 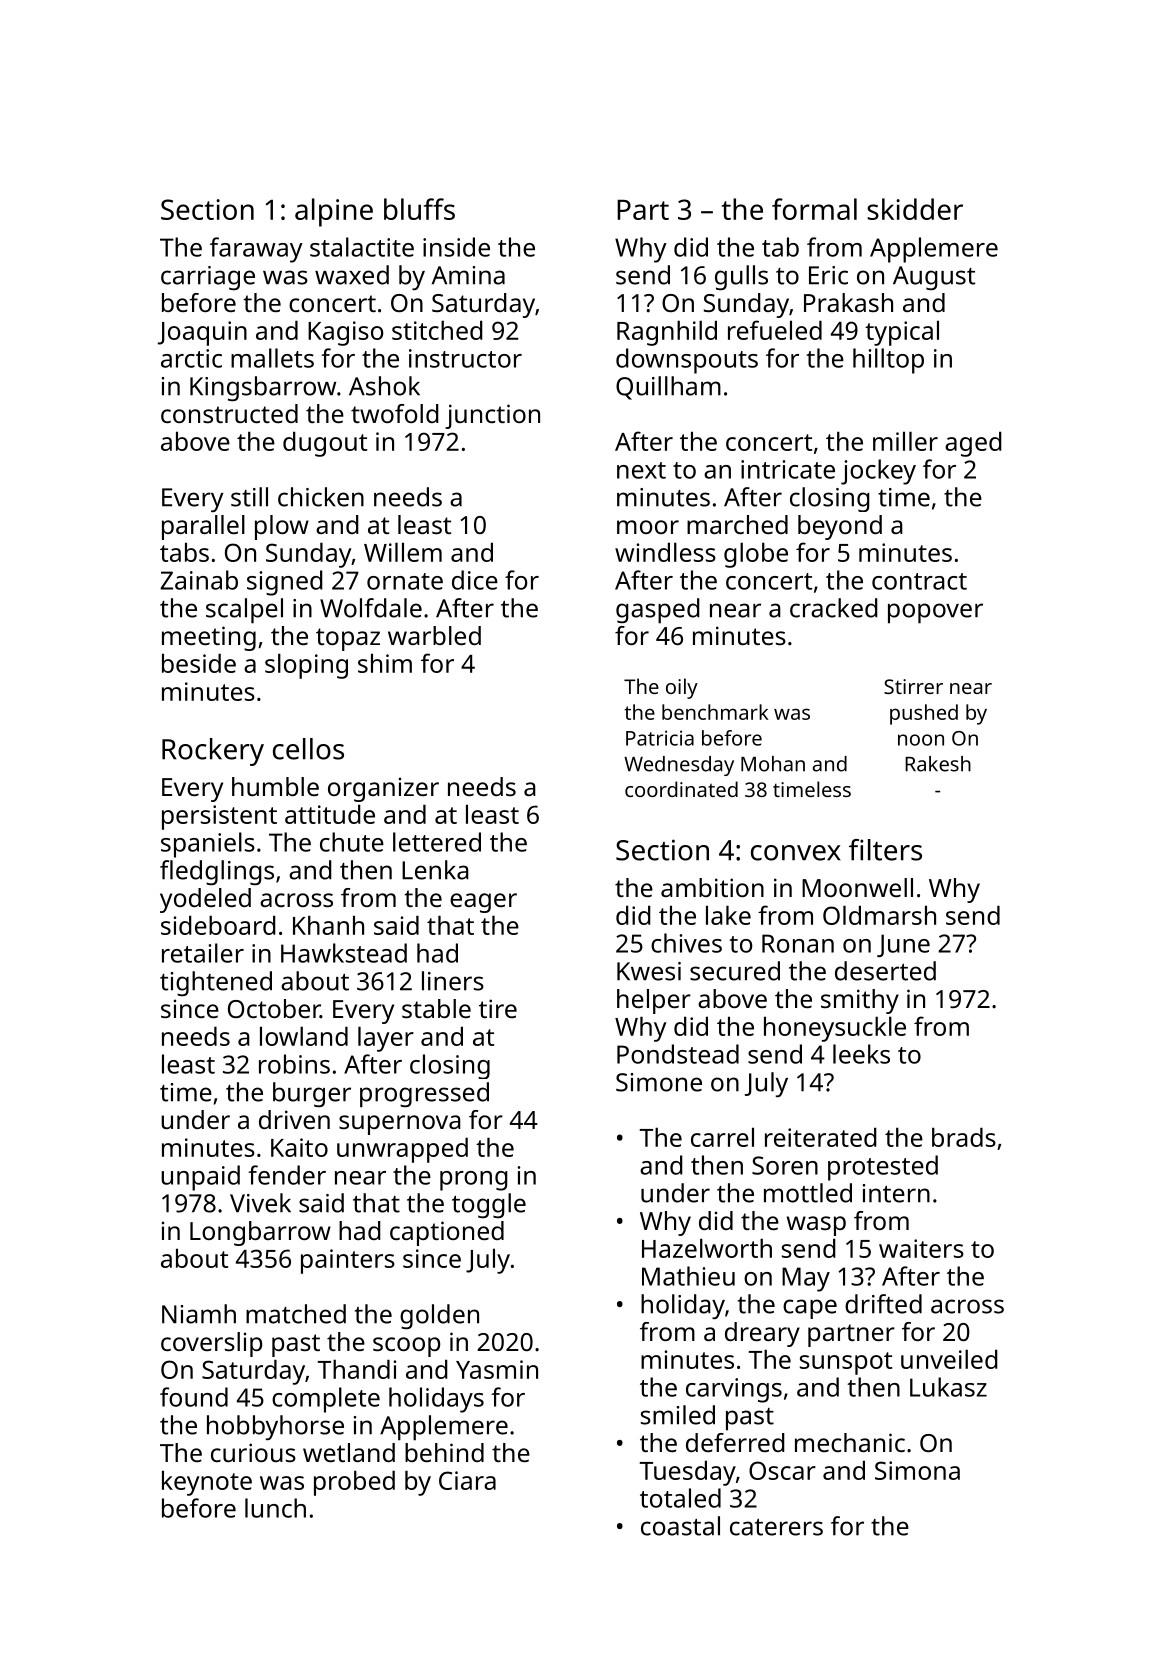 I want to click on convex, so click(x=796, y=853).
